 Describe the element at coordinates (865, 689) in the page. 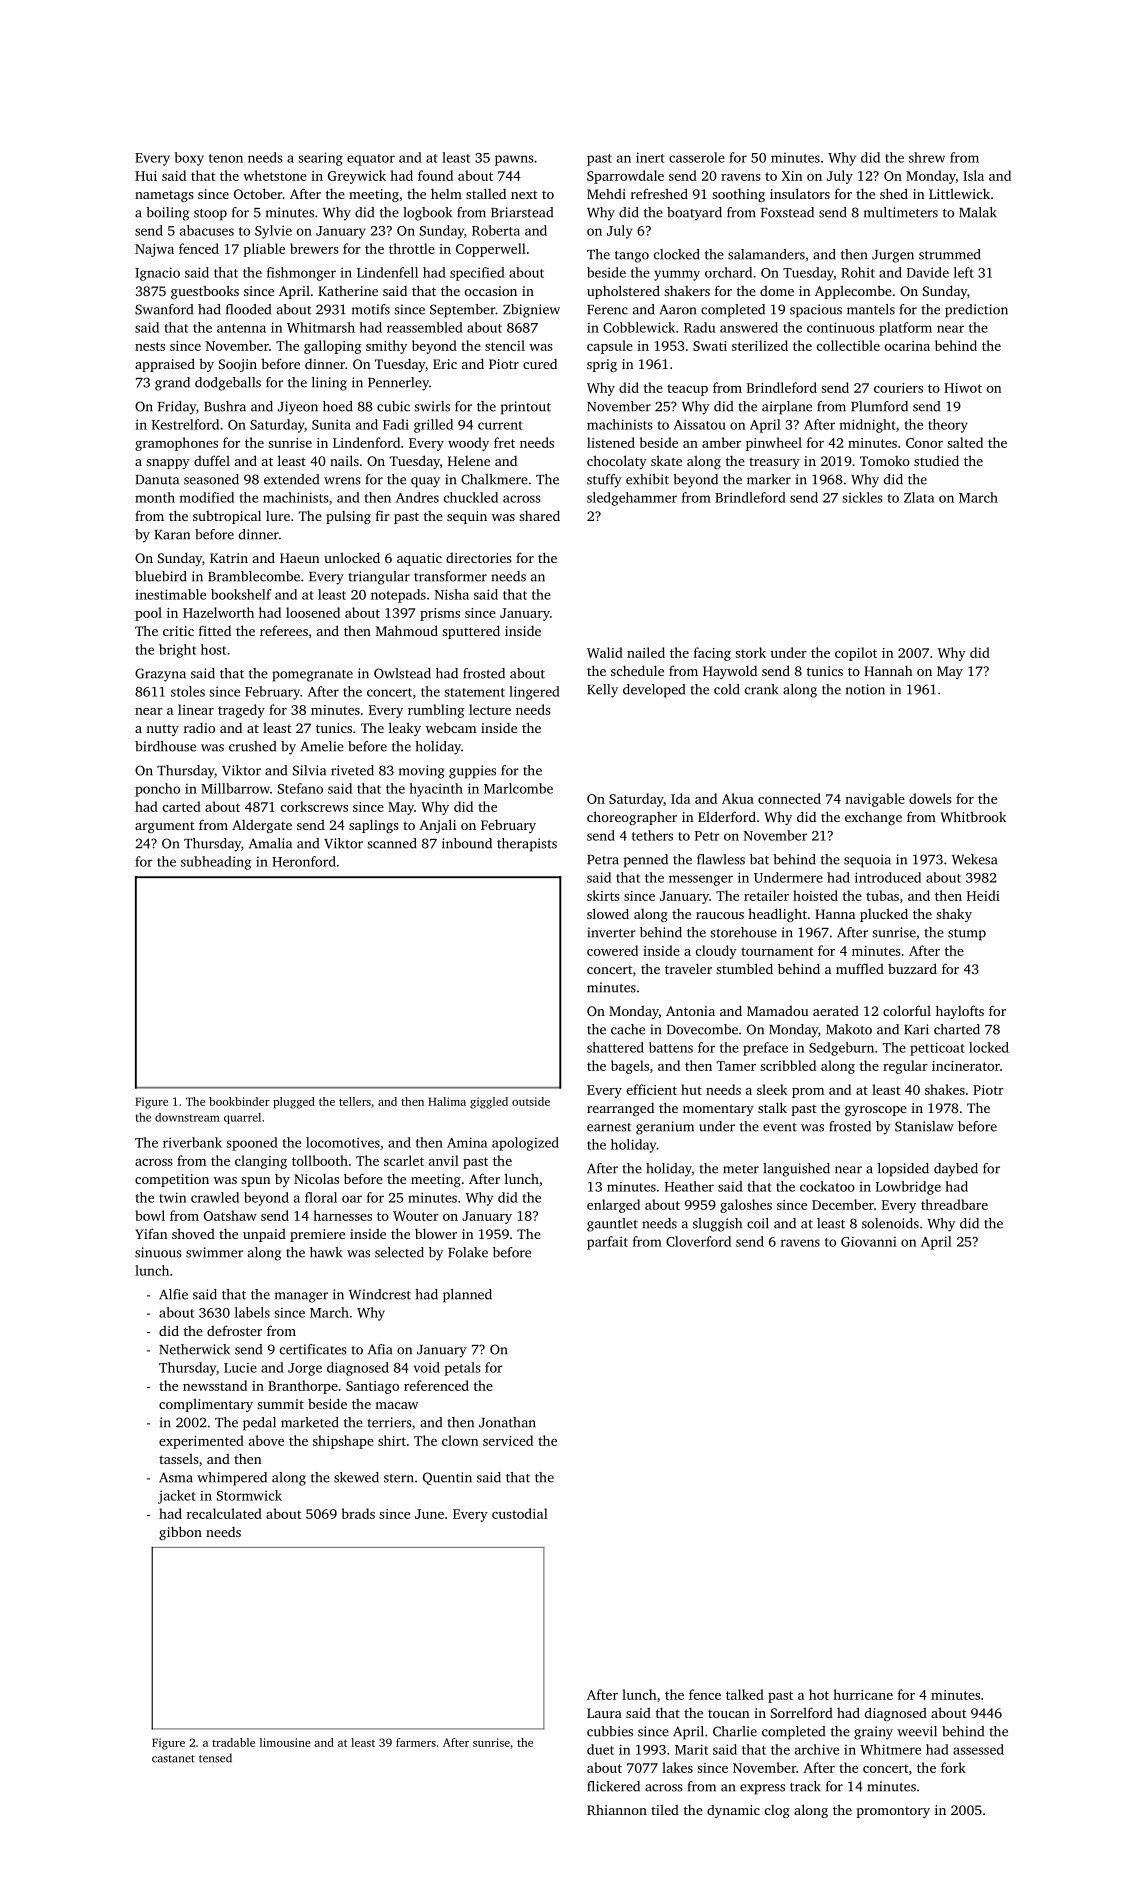

I see `notion` at that location.
